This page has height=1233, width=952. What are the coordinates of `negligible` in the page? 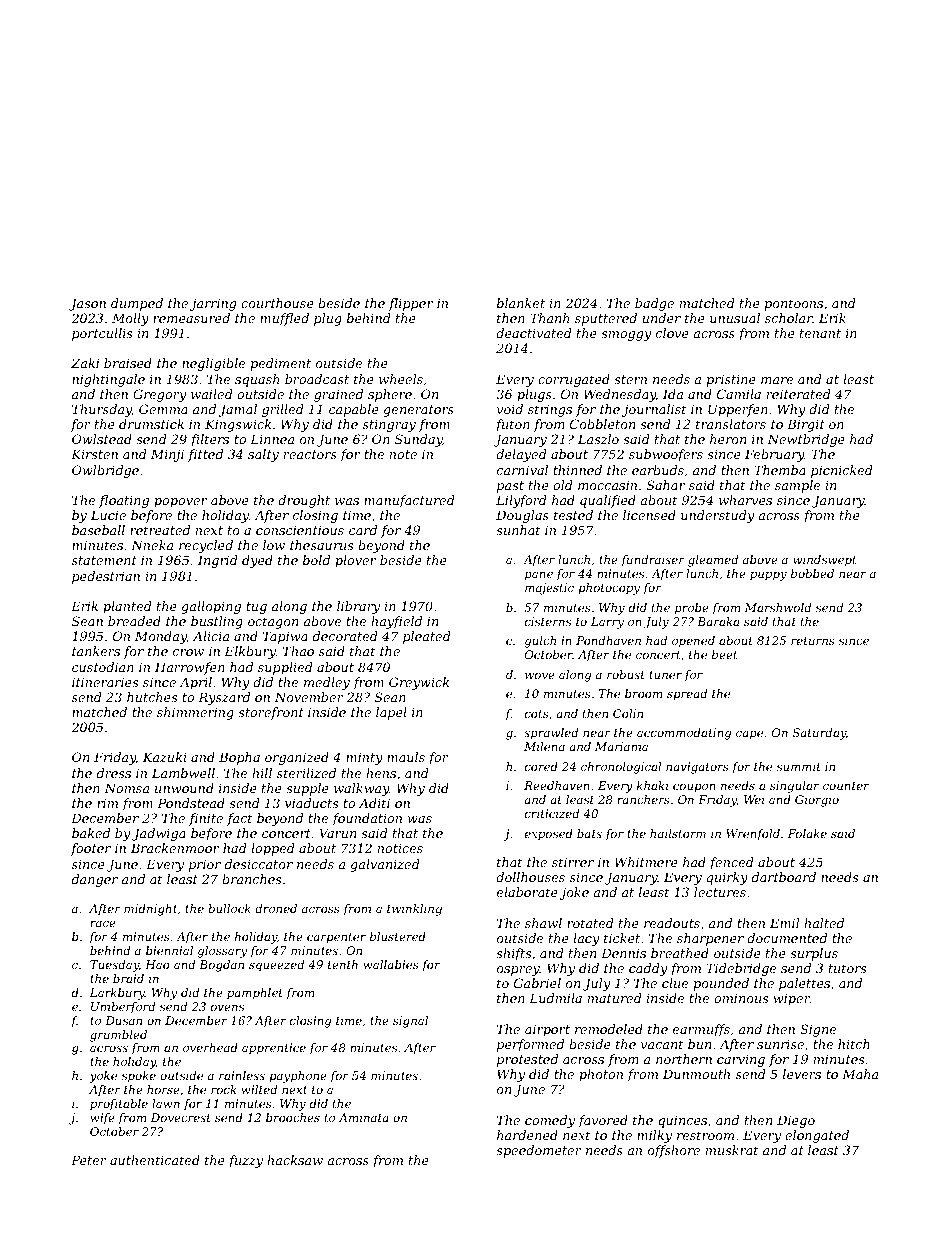 It's located at (213, 364).
